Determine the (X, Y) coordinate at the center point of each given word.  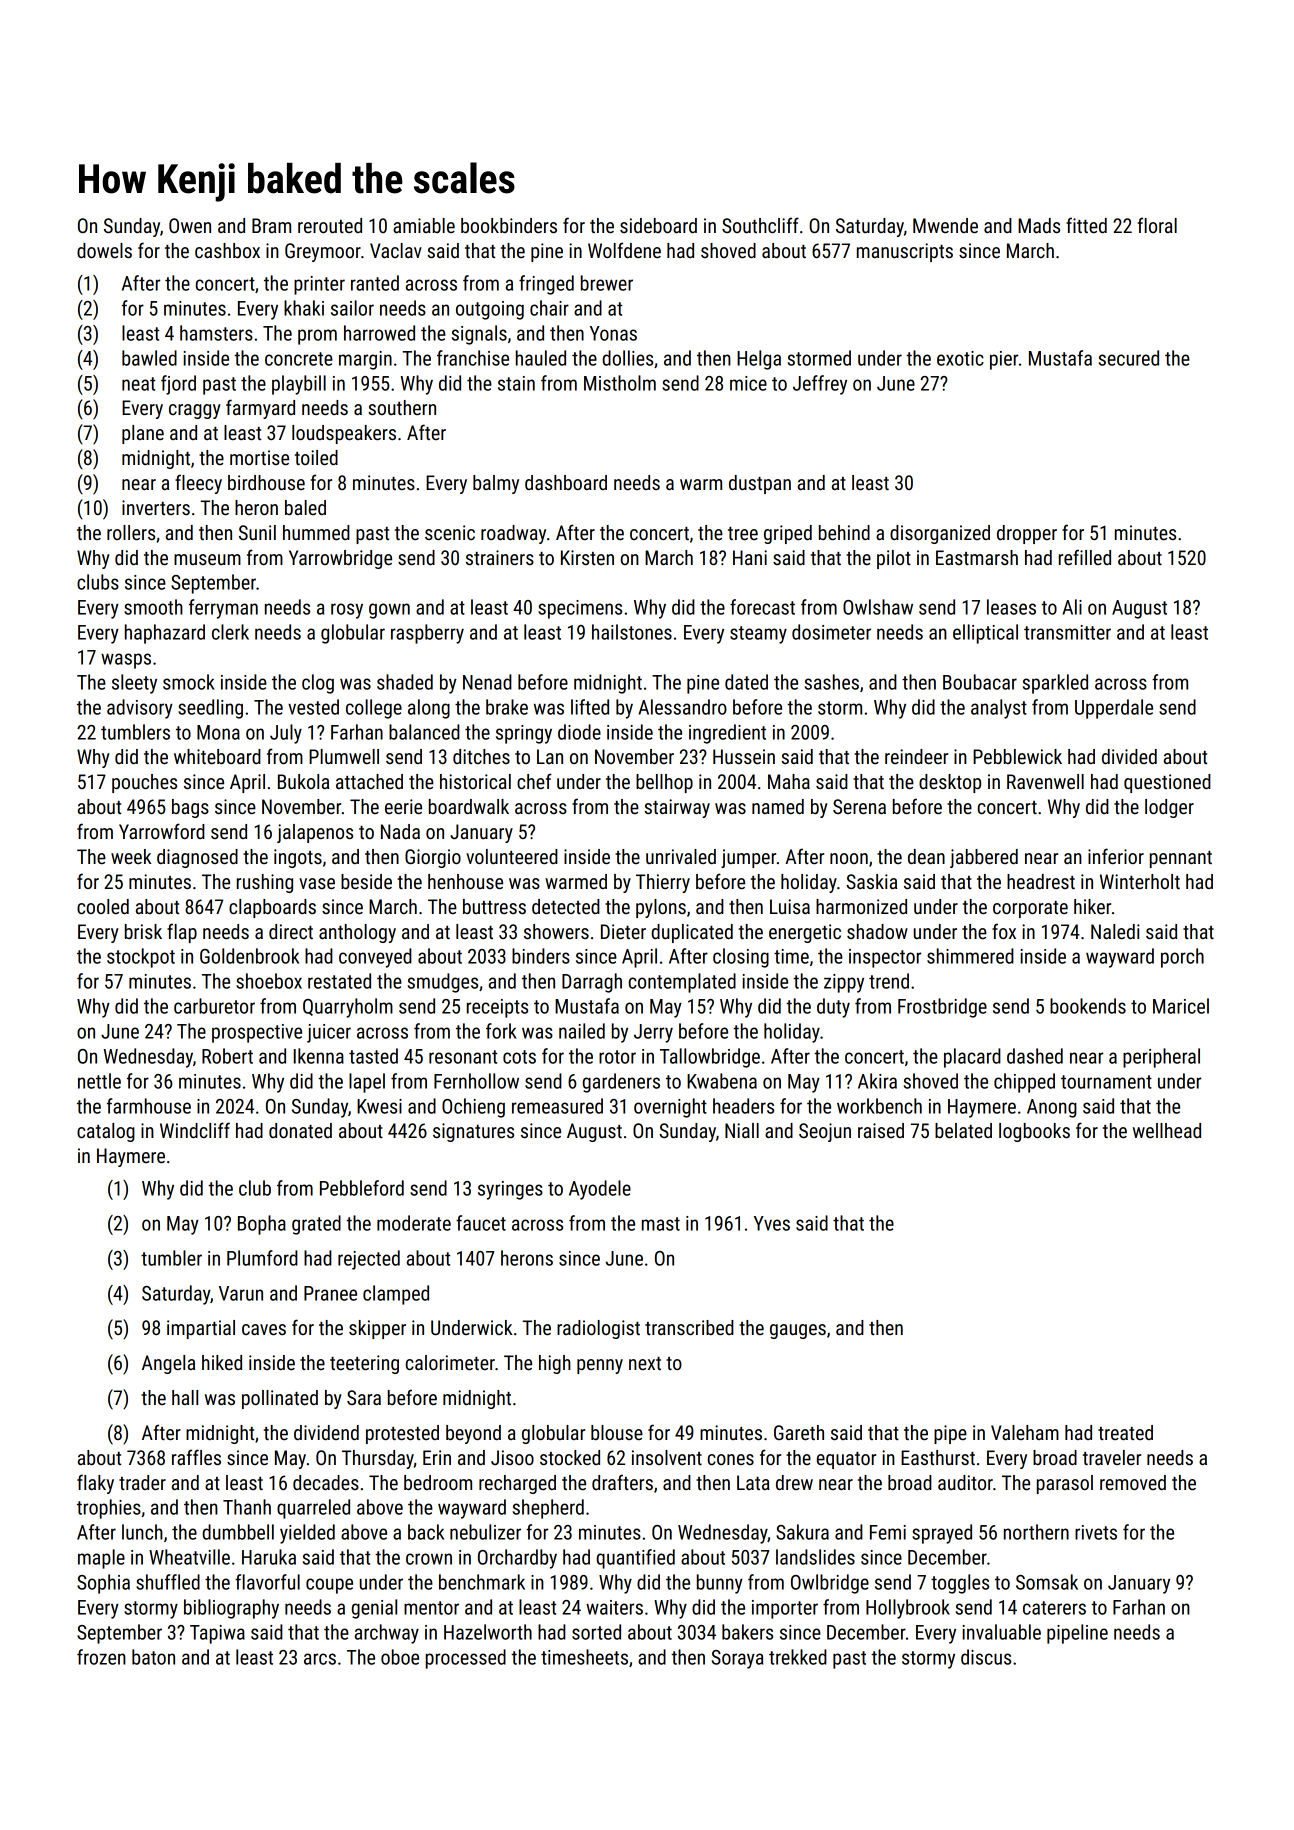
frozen (101, 1657)
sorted (596, 1632)
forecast (762, 607)
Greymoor (323, 252)
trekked (798, 1657)
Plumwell (344, 756)
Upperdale (1114, 709)
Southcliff (760, 225)
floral (1157, 225)
